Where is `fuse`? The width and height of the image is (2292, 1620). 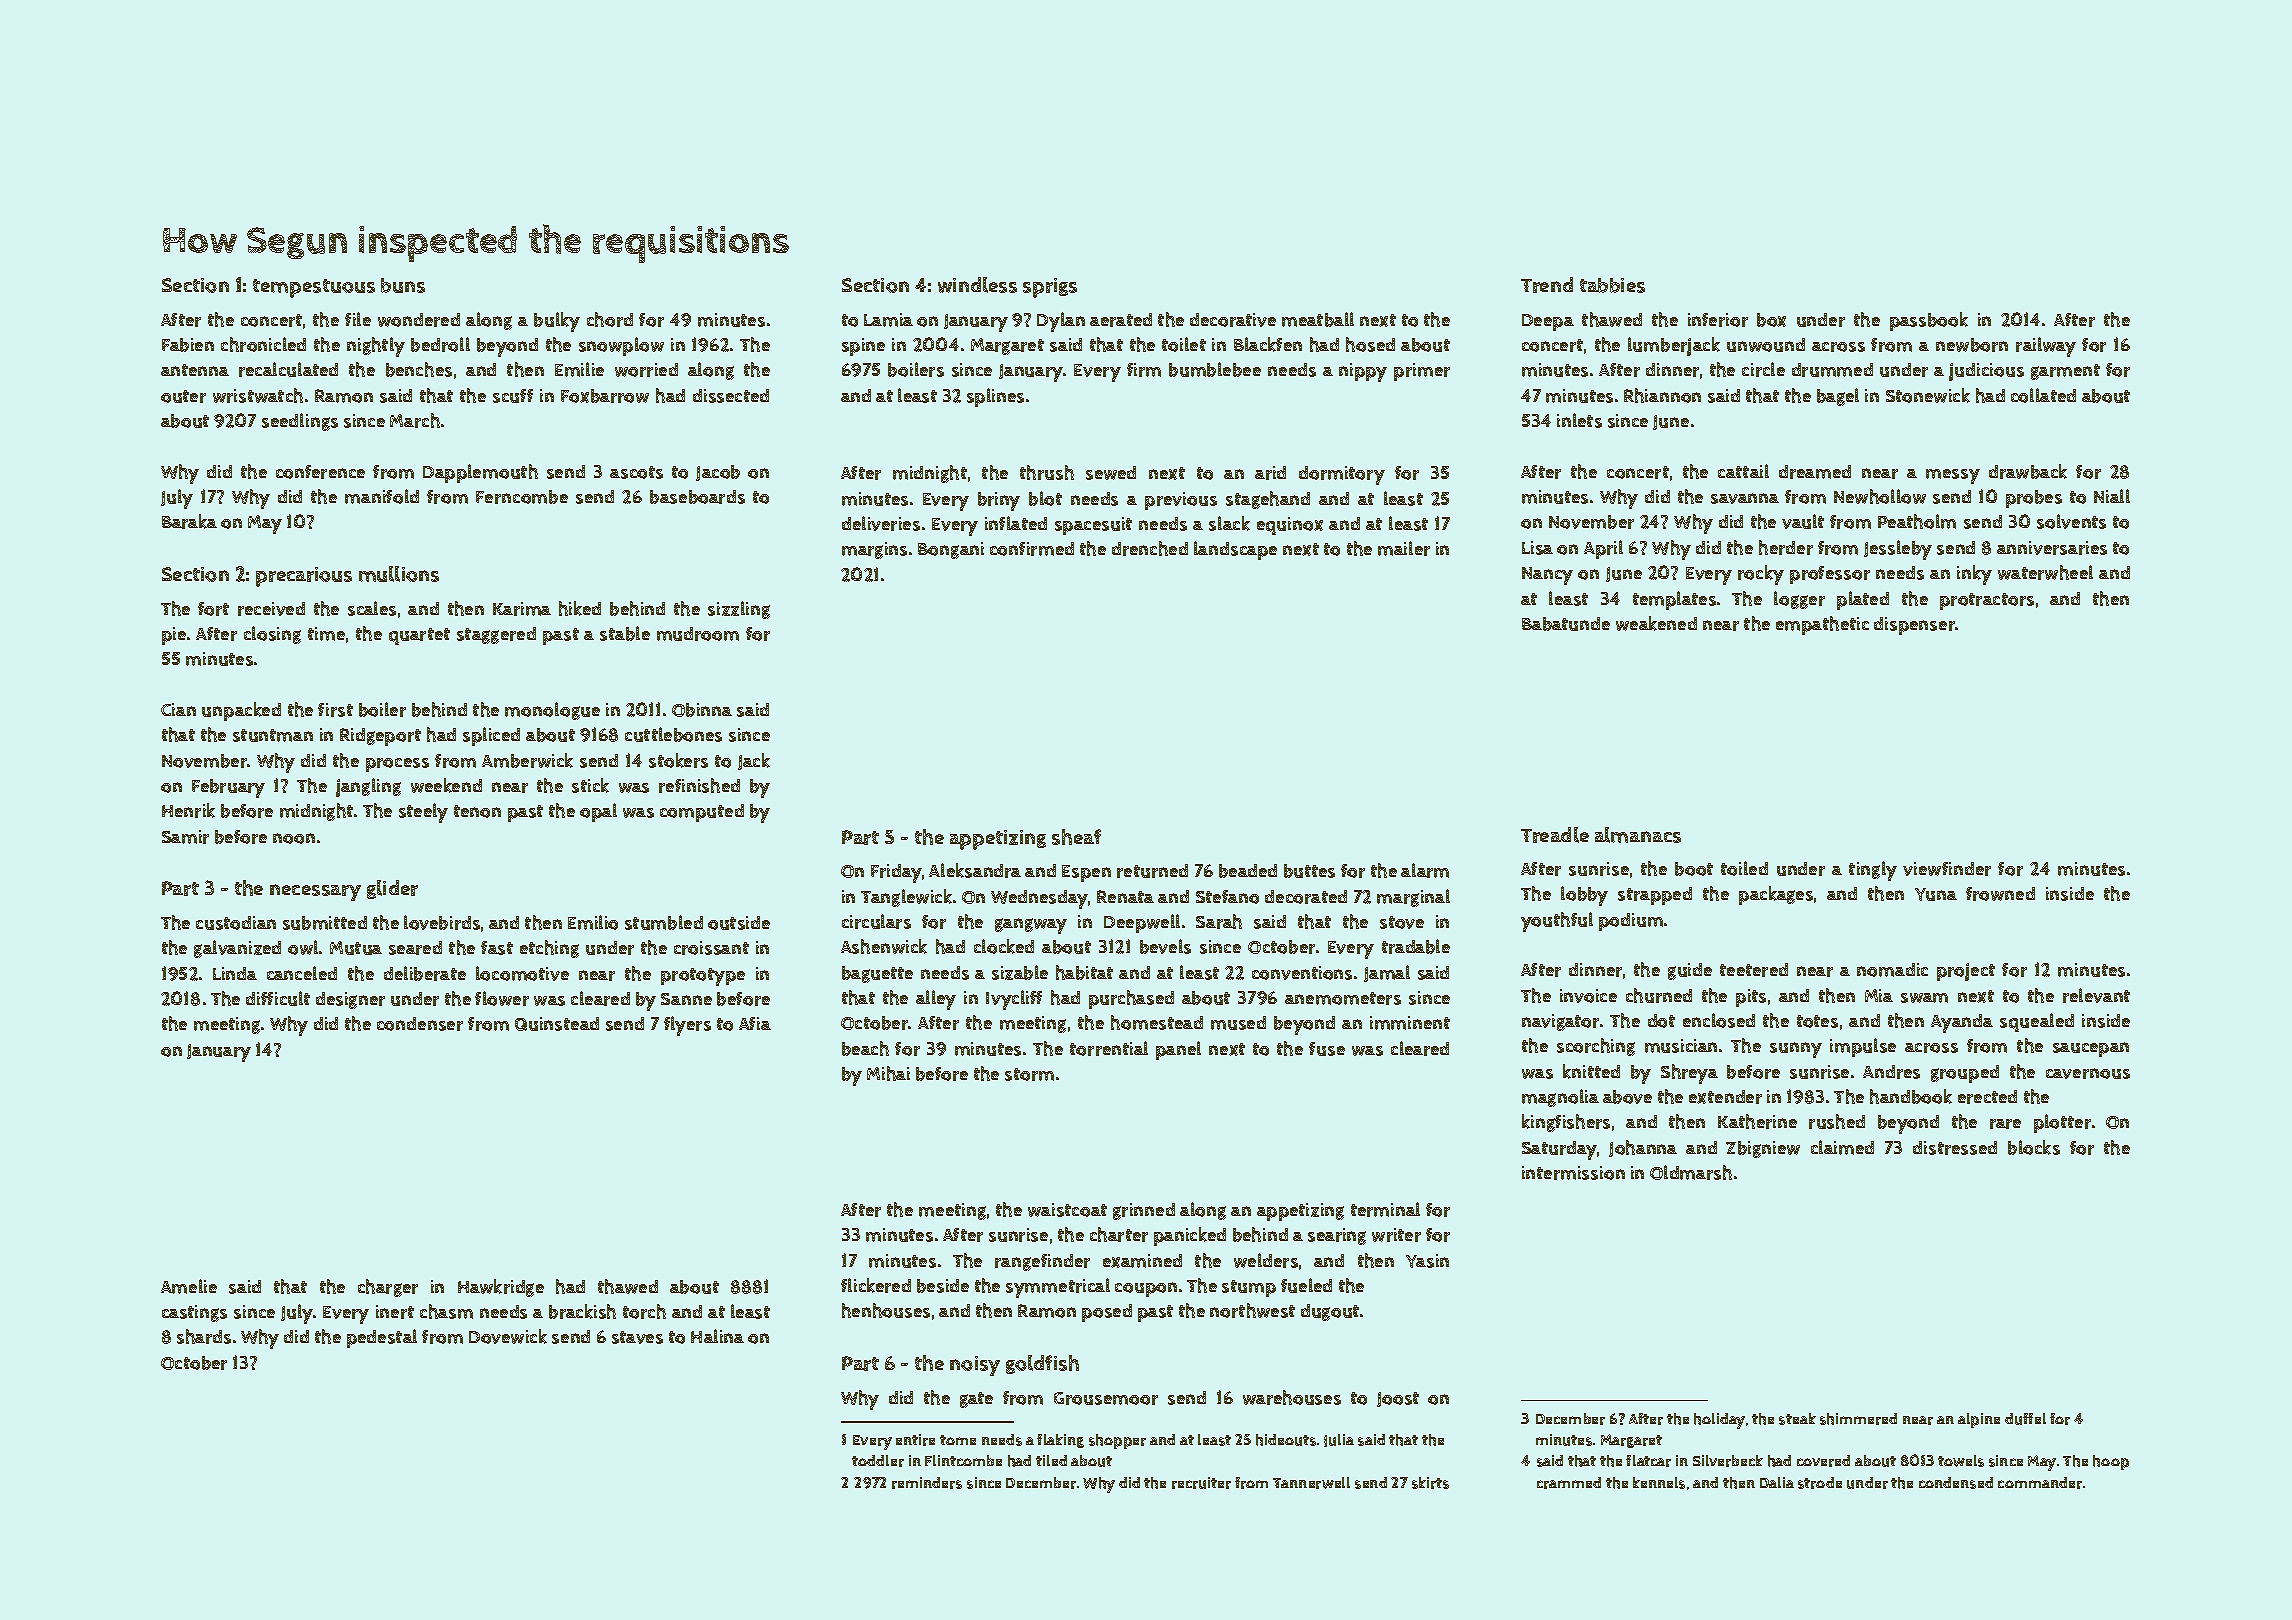
fuse is located at coordinates (1327, 1049).
